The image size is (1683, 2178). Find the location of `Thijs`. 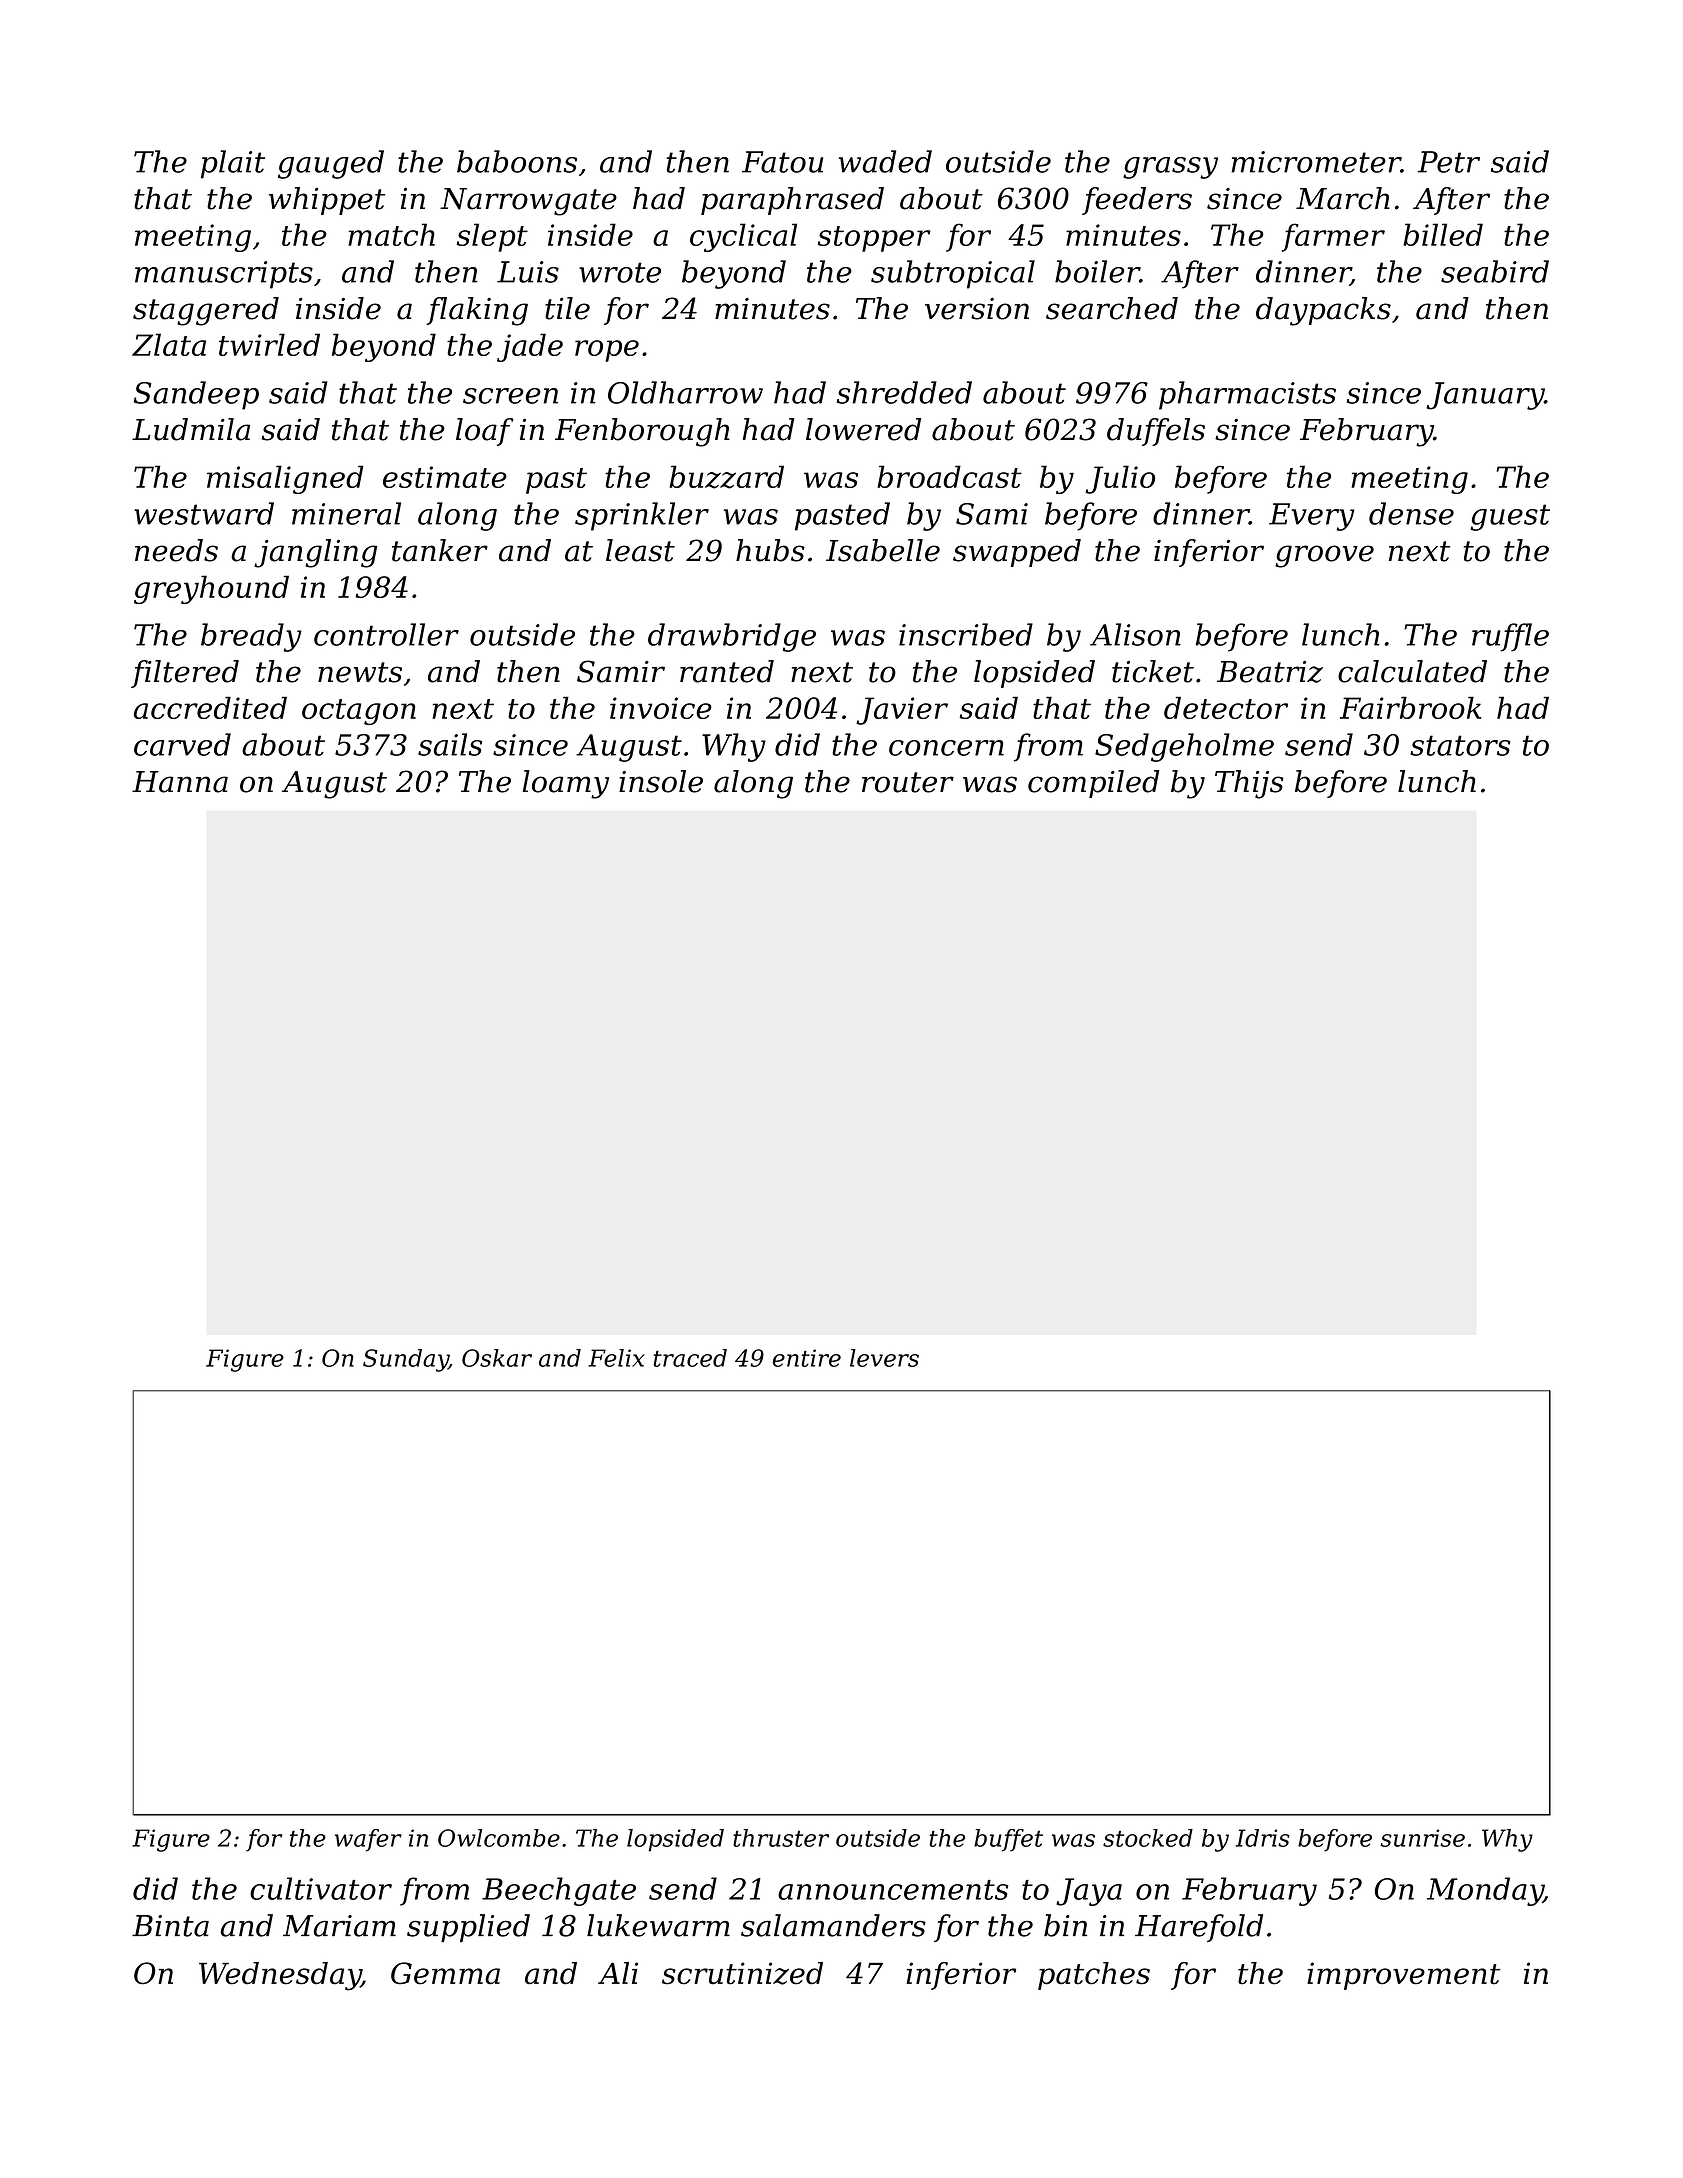

Thijs is located at coordinates (1249, 784).
